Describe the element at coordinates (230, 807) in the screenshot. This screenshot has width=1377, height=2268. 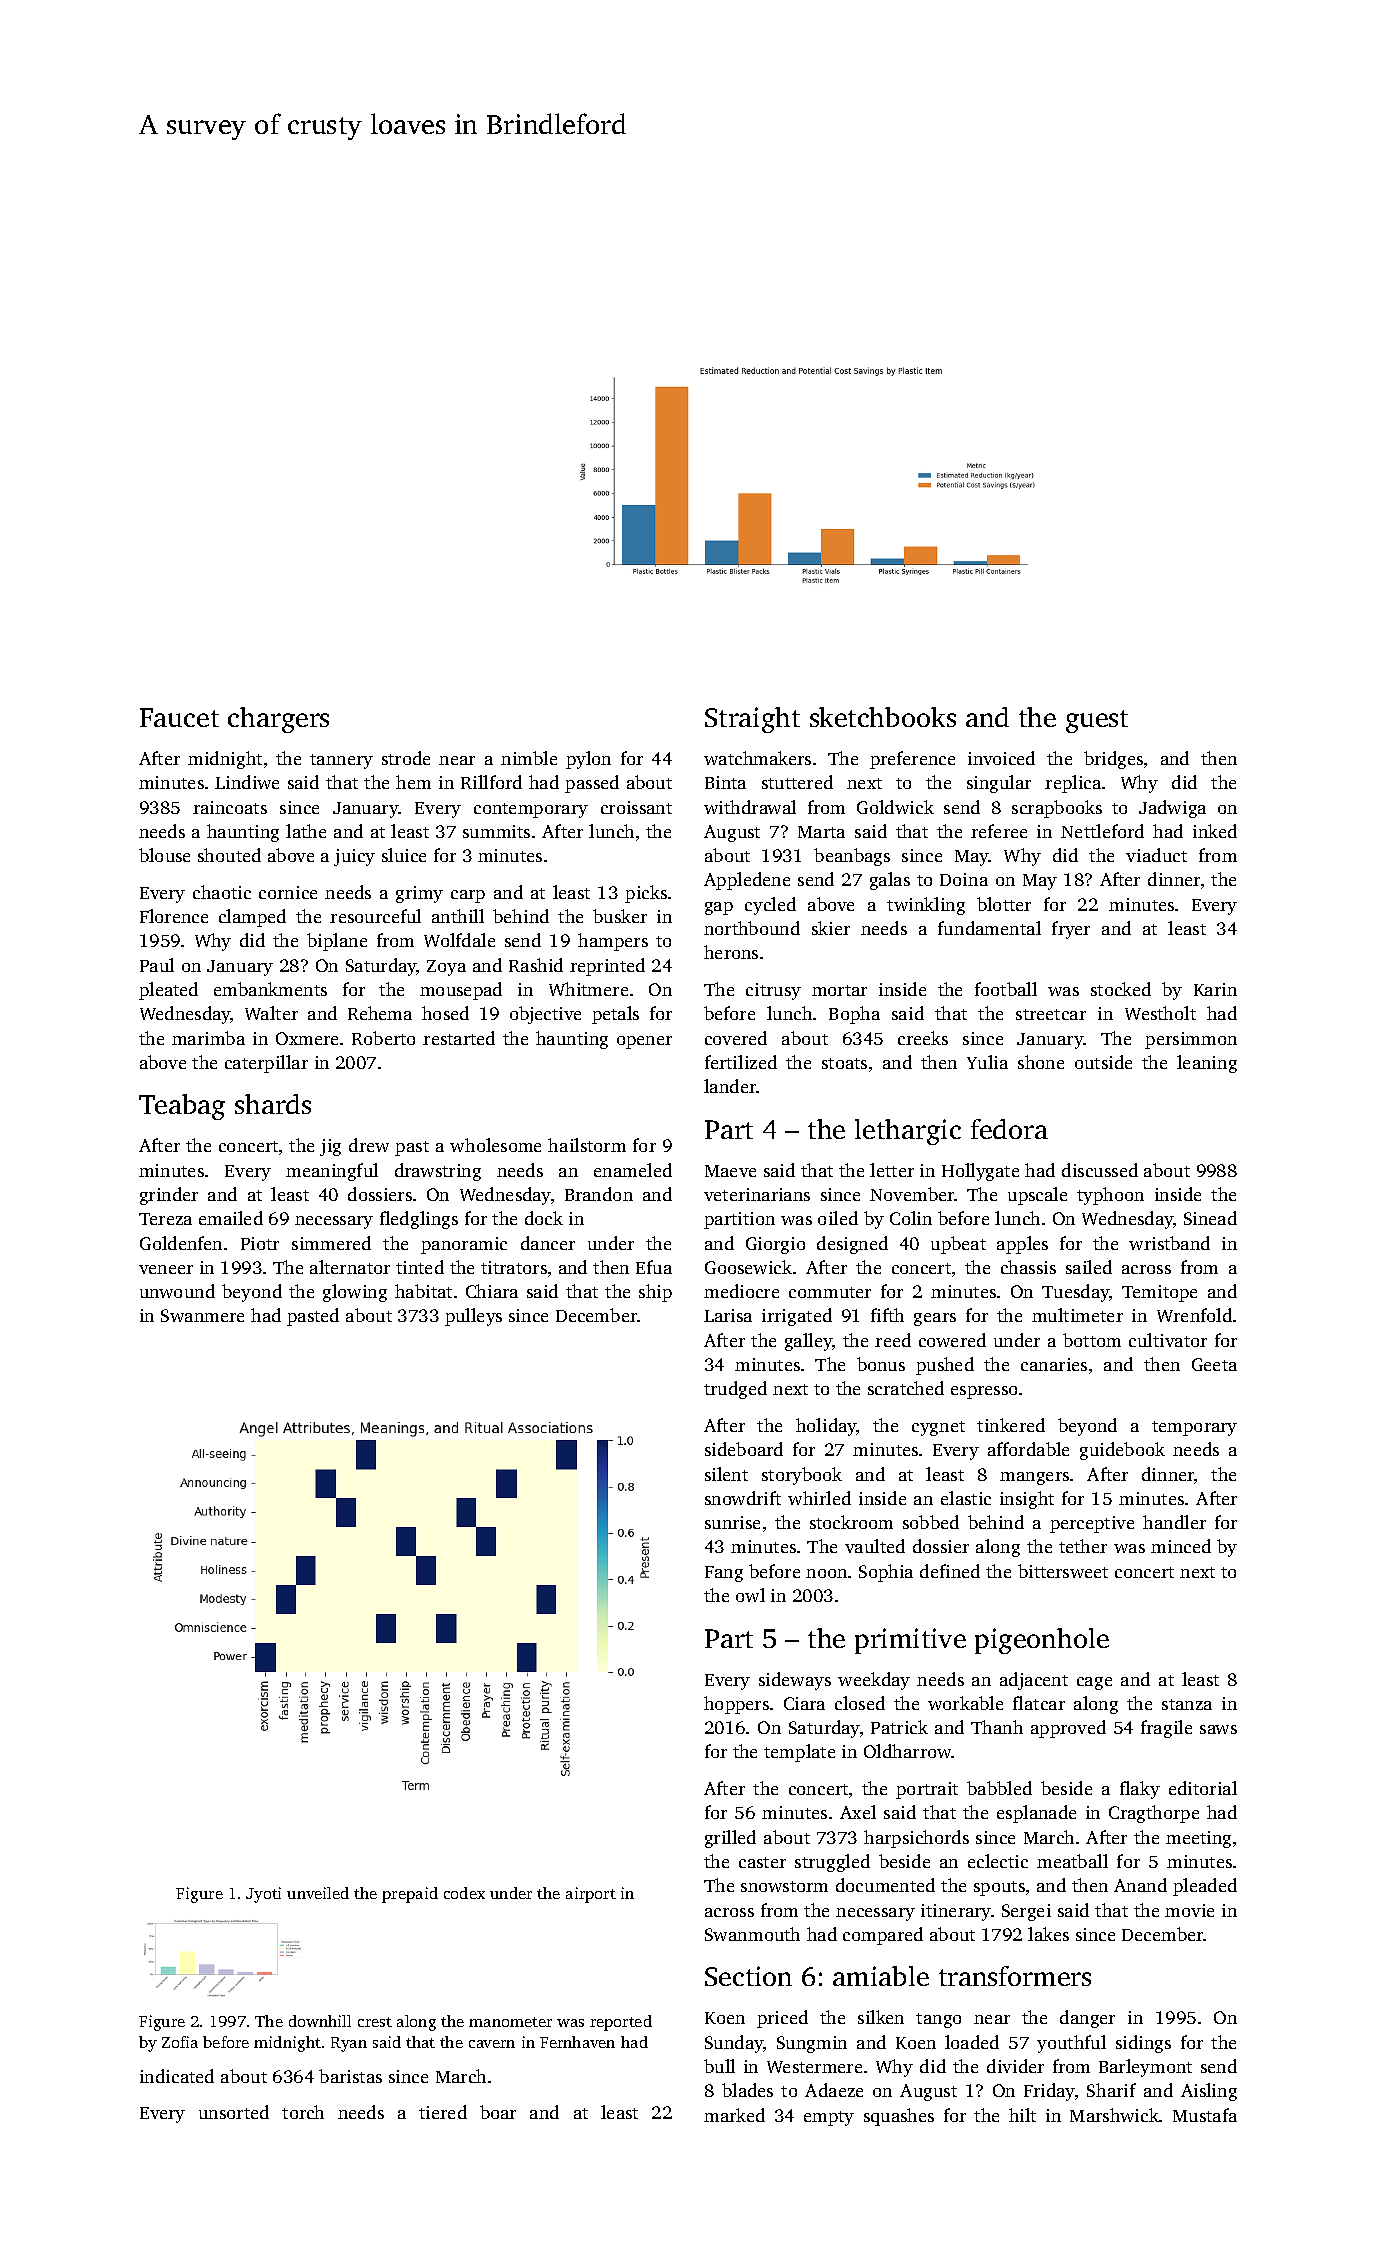
I see `raincoats` at that location.
